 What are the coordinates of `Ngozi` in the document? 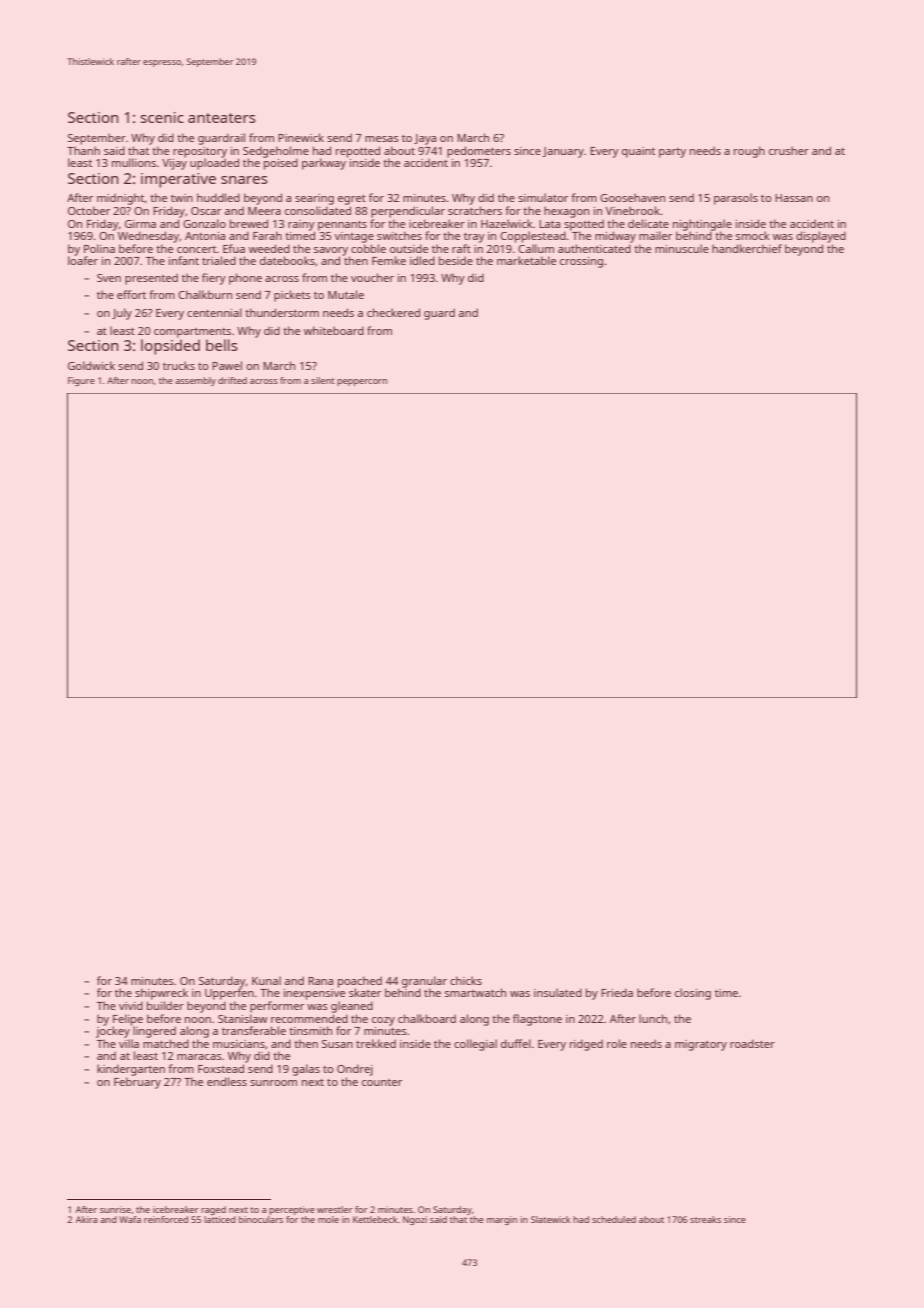 It's located at (415, 1220).
